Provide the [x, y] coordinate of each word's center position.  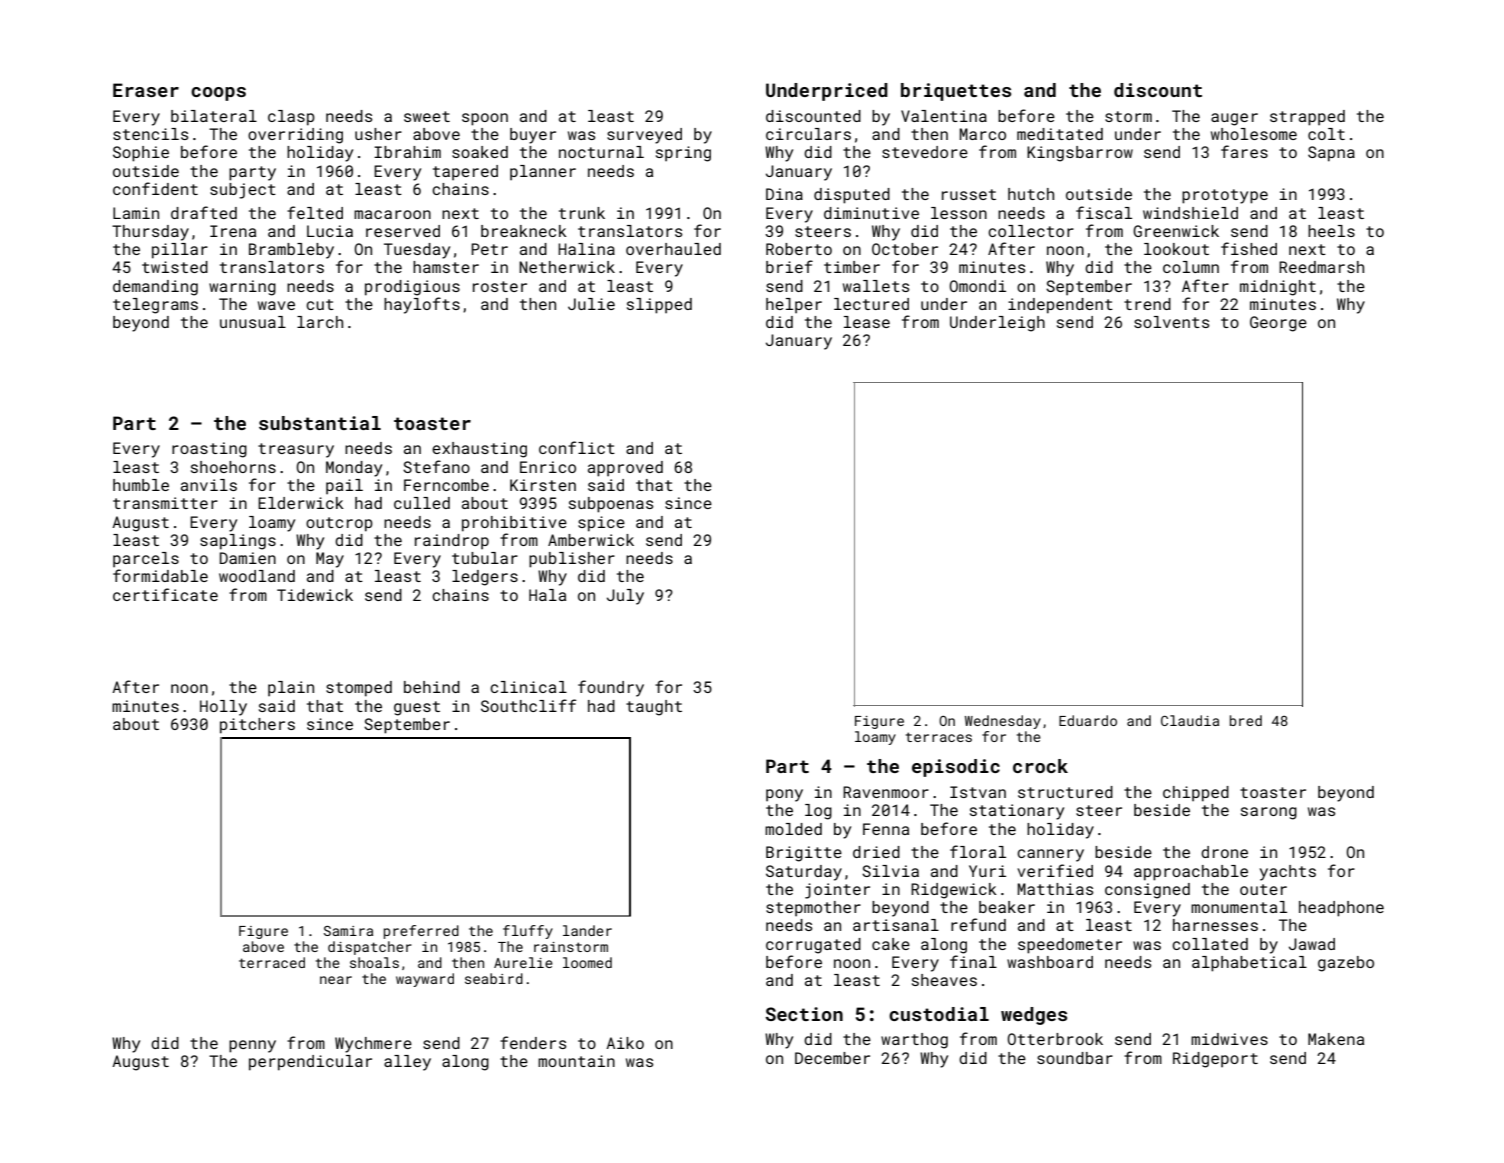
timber [852, 267]
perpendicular [310, 1063]
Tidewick [315, 595]
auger [1234, 119]
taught [654, 708]
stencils [150, 134]
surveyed [644, 136]
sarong [1269, 813]
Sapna [1331, 154]
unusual [253, 322]
